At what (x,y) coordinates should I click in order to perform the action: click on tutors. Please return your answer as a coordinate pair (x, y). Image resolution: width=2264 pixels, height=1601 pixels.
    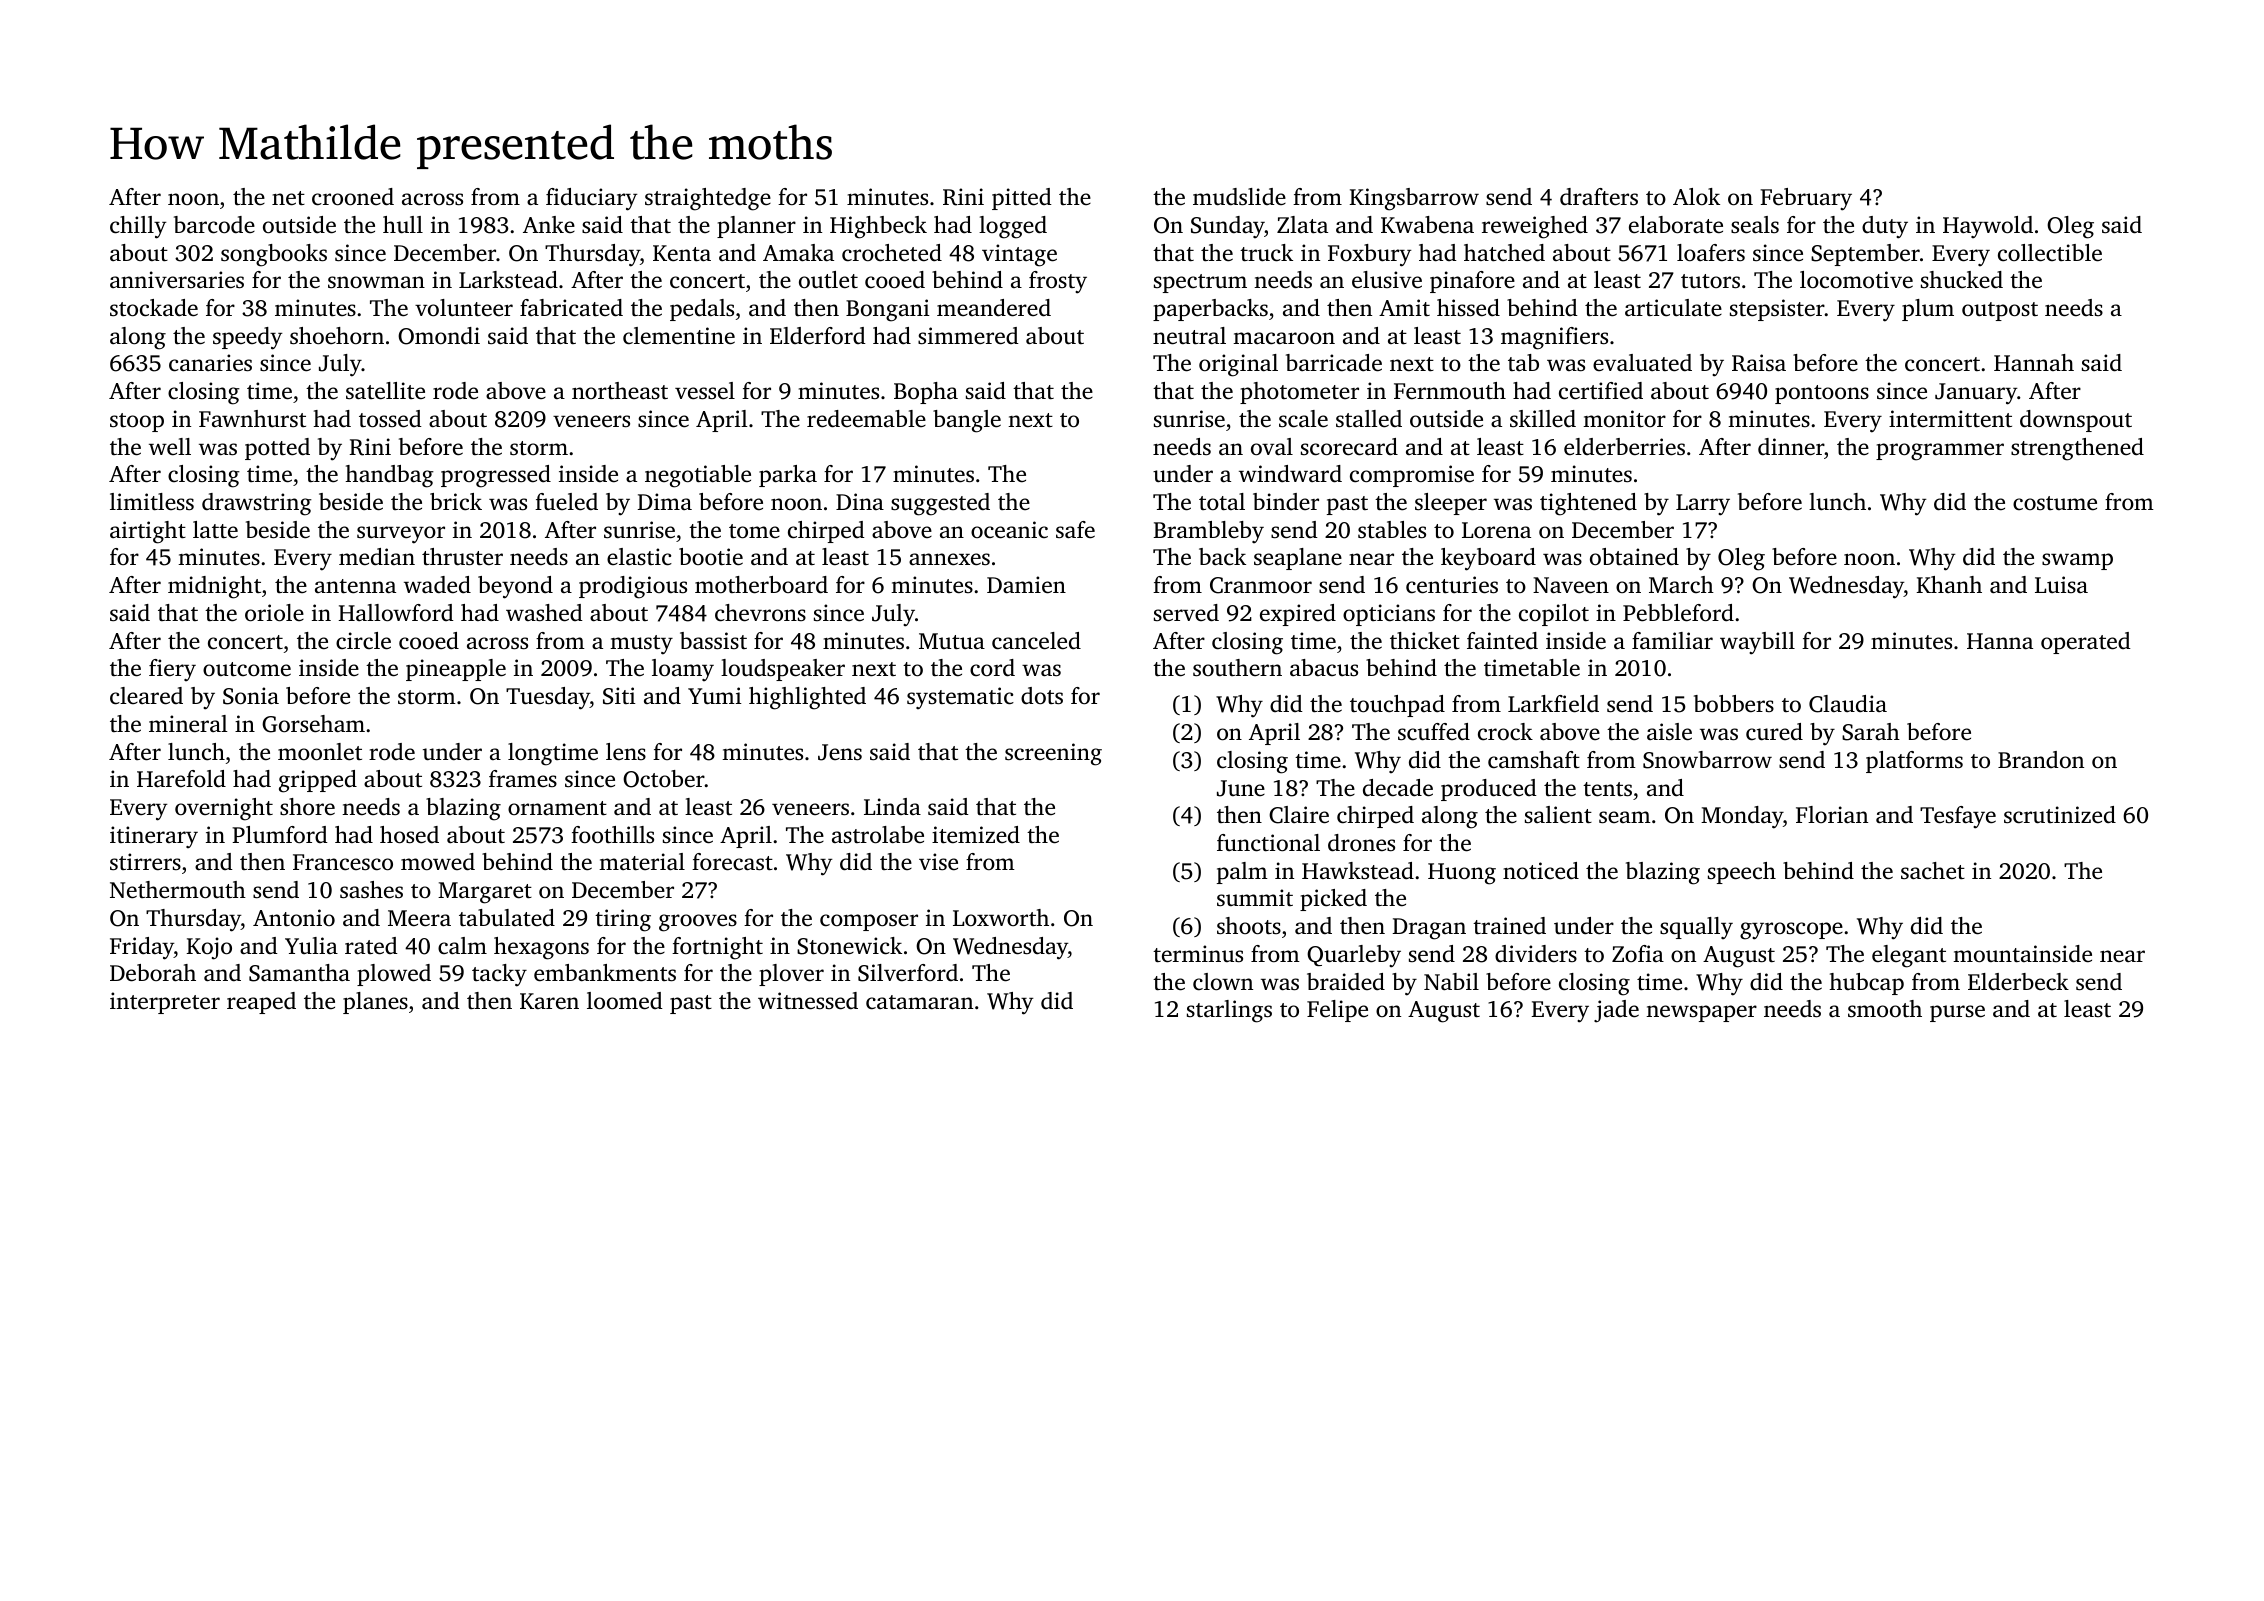
    Looking at the image, I should click on (1710, 281).
